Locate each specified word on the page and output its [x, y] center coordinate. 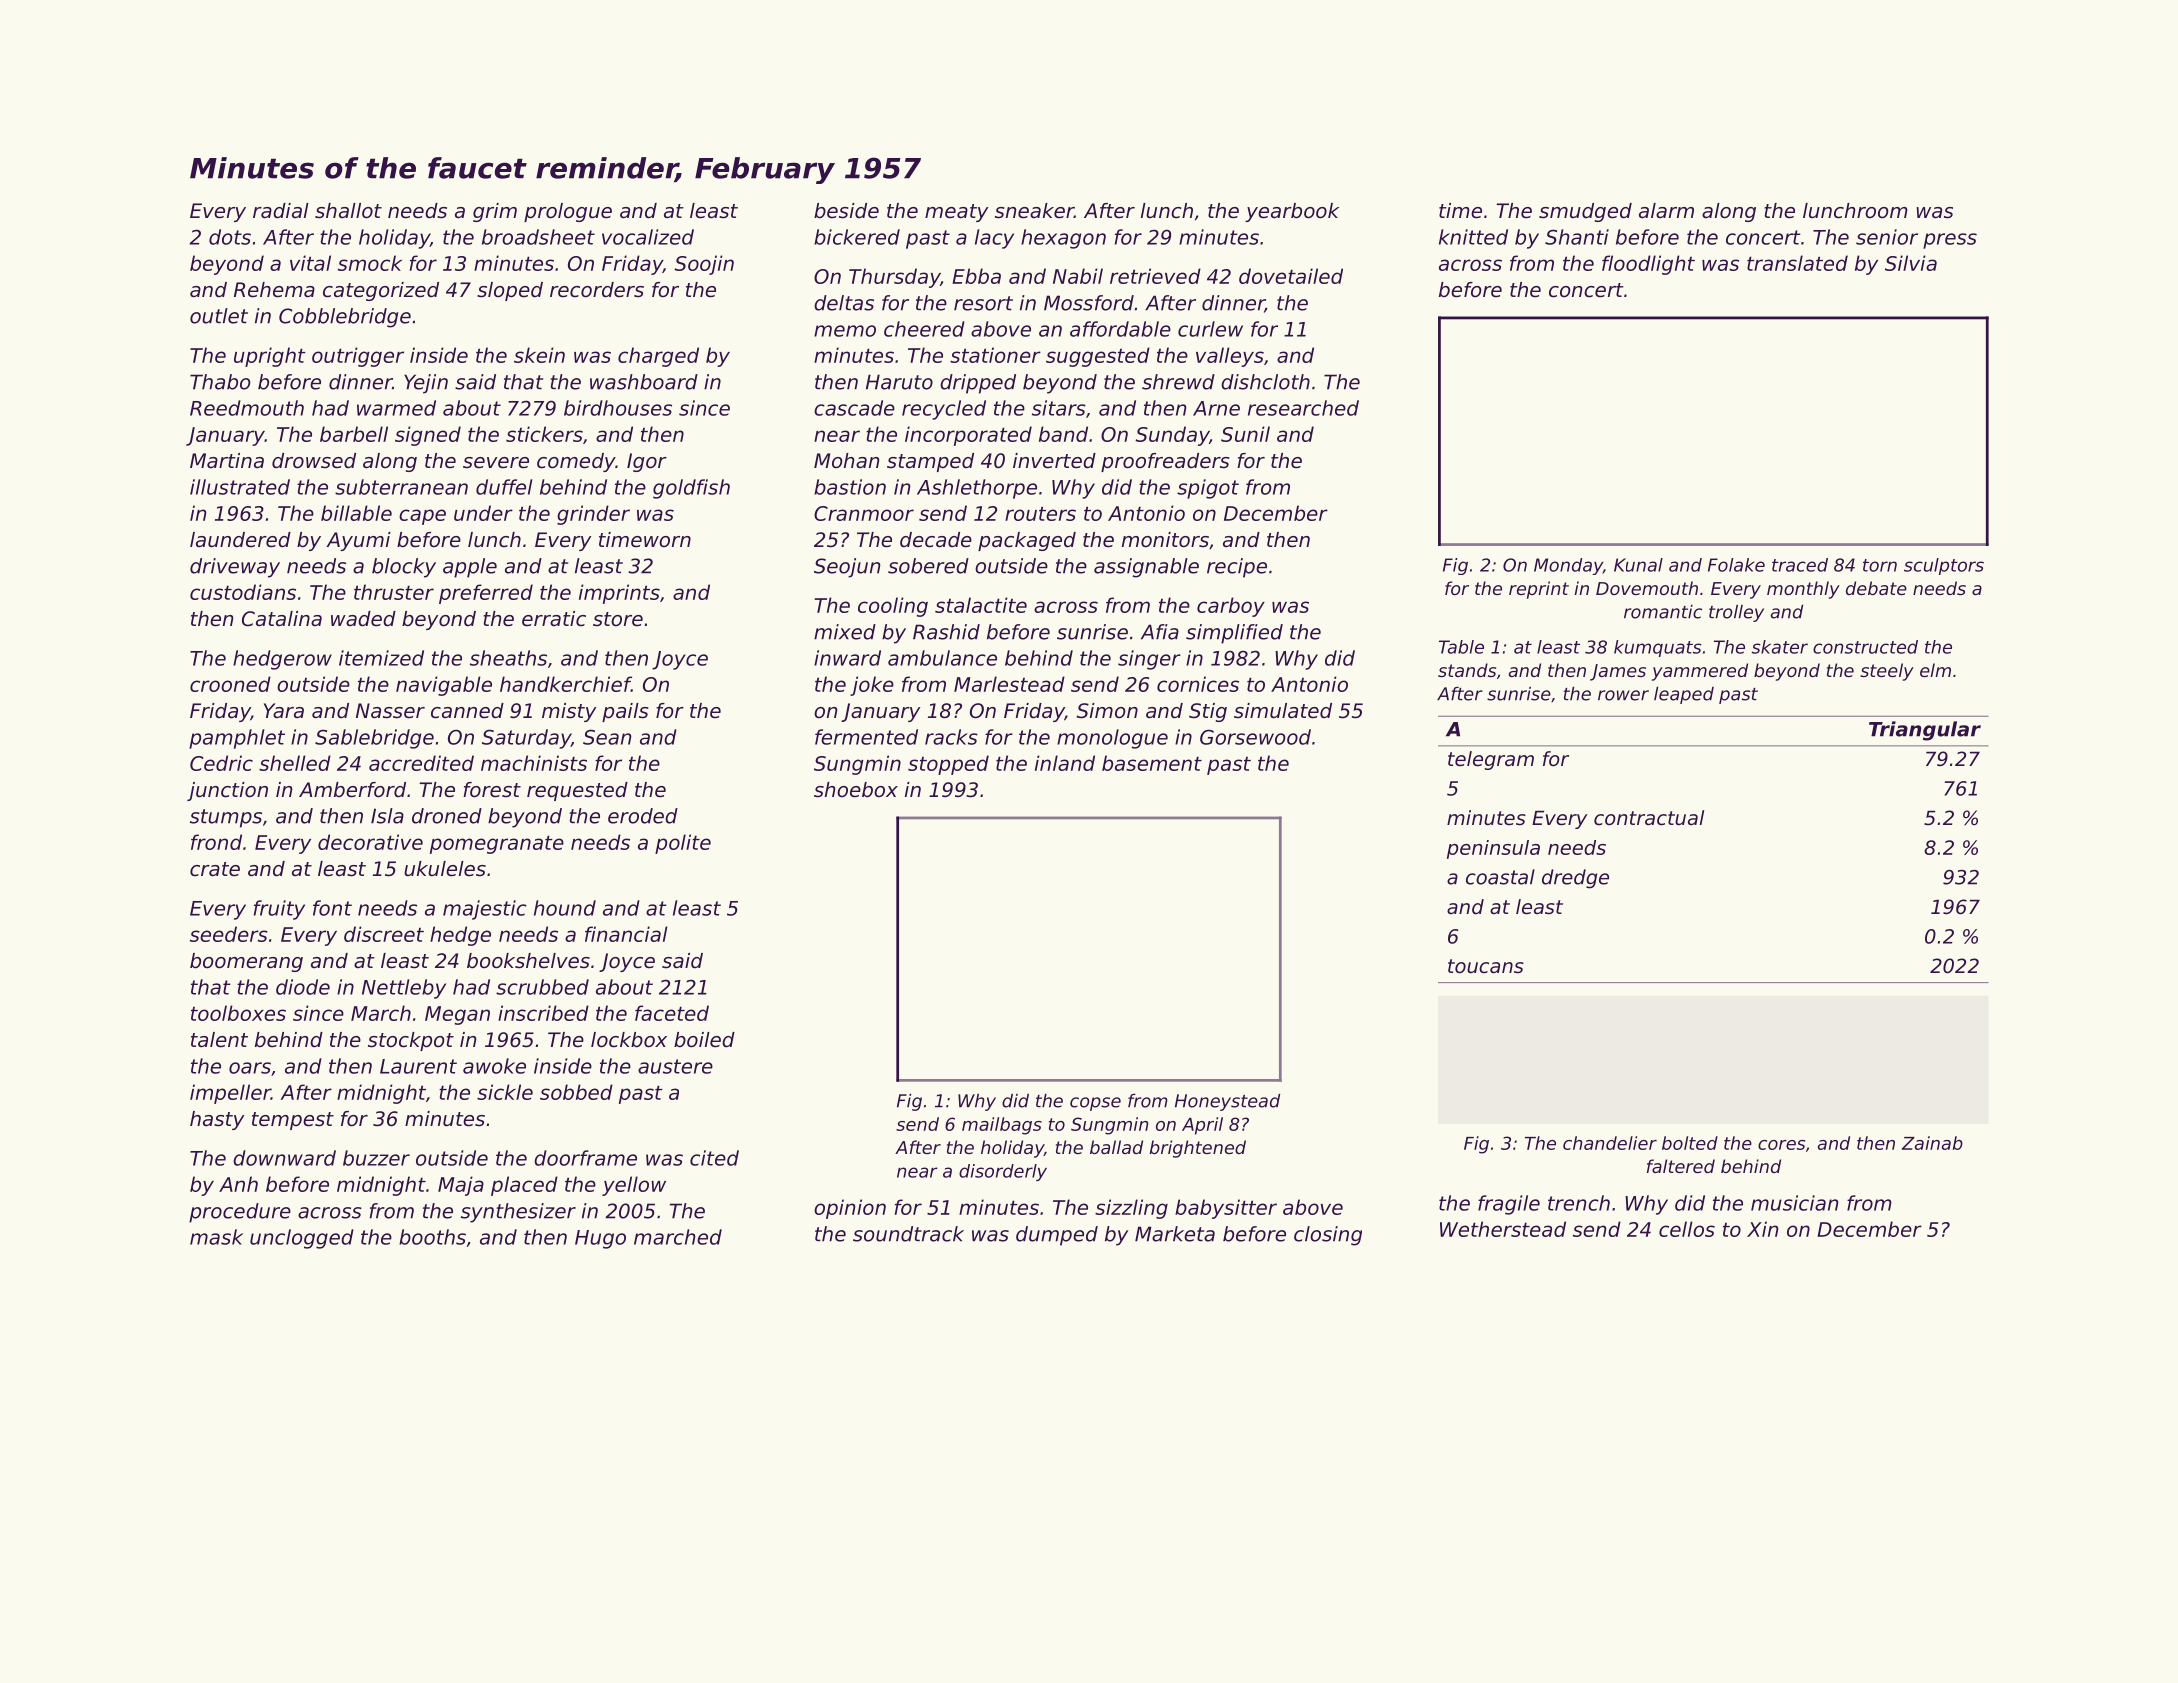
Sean [607, 737]
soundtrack [908, 1234]
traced [1800, 565]
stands [1467, 670]
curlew [1210, 329]
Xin [1762, 1229]
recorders [597, 290]
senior [1887, 237]
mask [216, 1237]
